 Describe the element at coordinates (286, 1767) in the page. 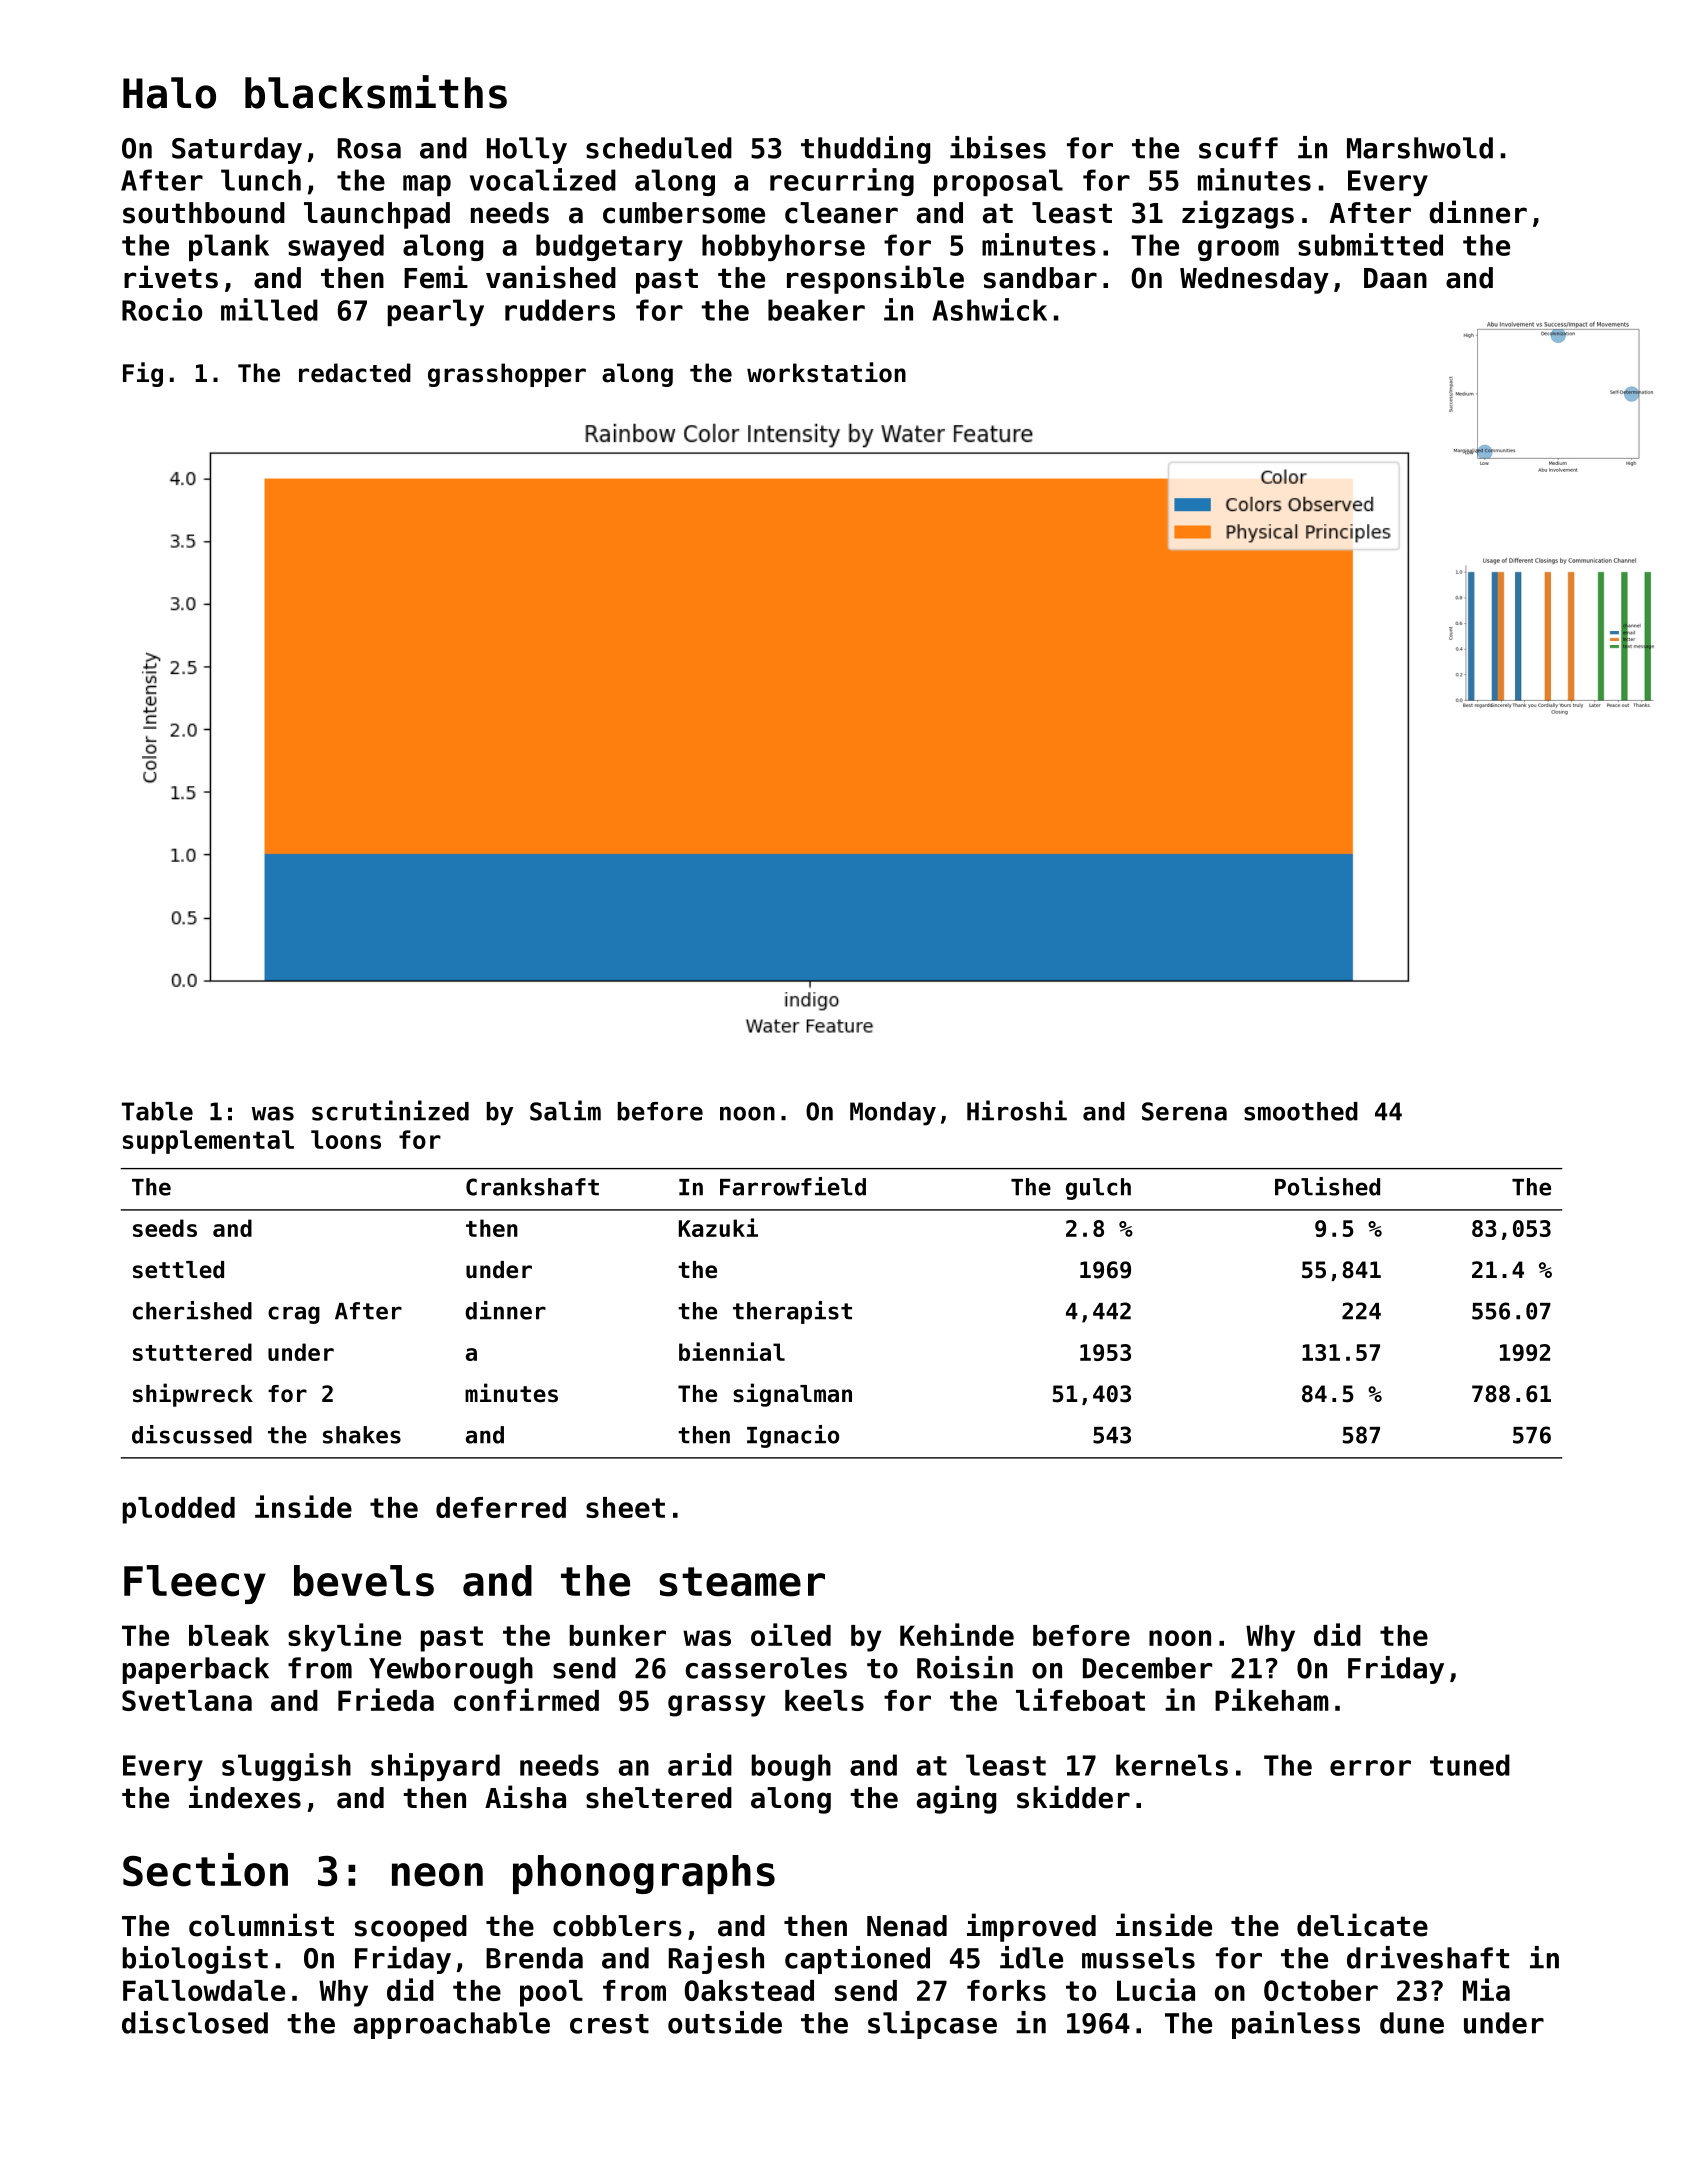

I see `sluggish` at that location.
